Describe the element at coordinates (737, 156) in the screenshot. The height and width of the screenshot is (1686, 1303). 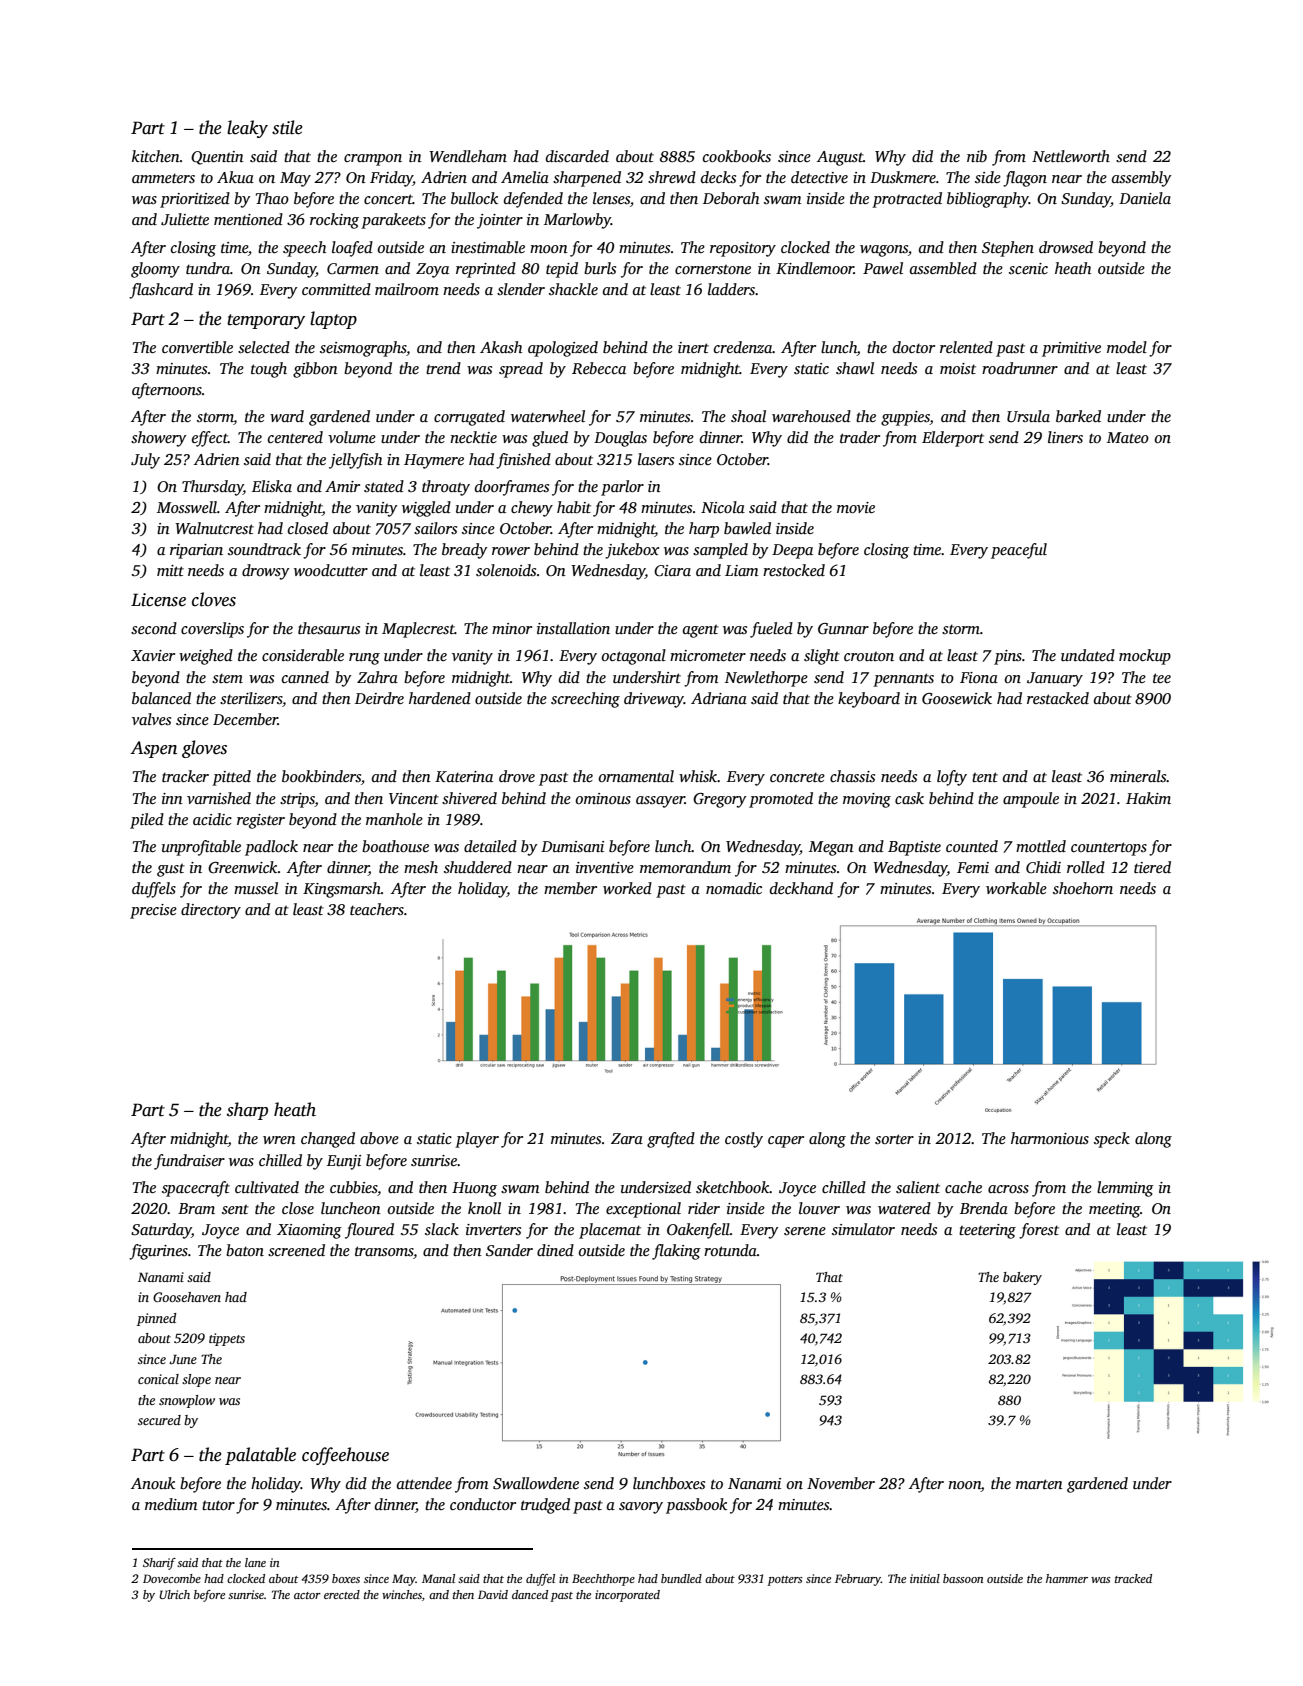
I see `cookbooks` at that location.
